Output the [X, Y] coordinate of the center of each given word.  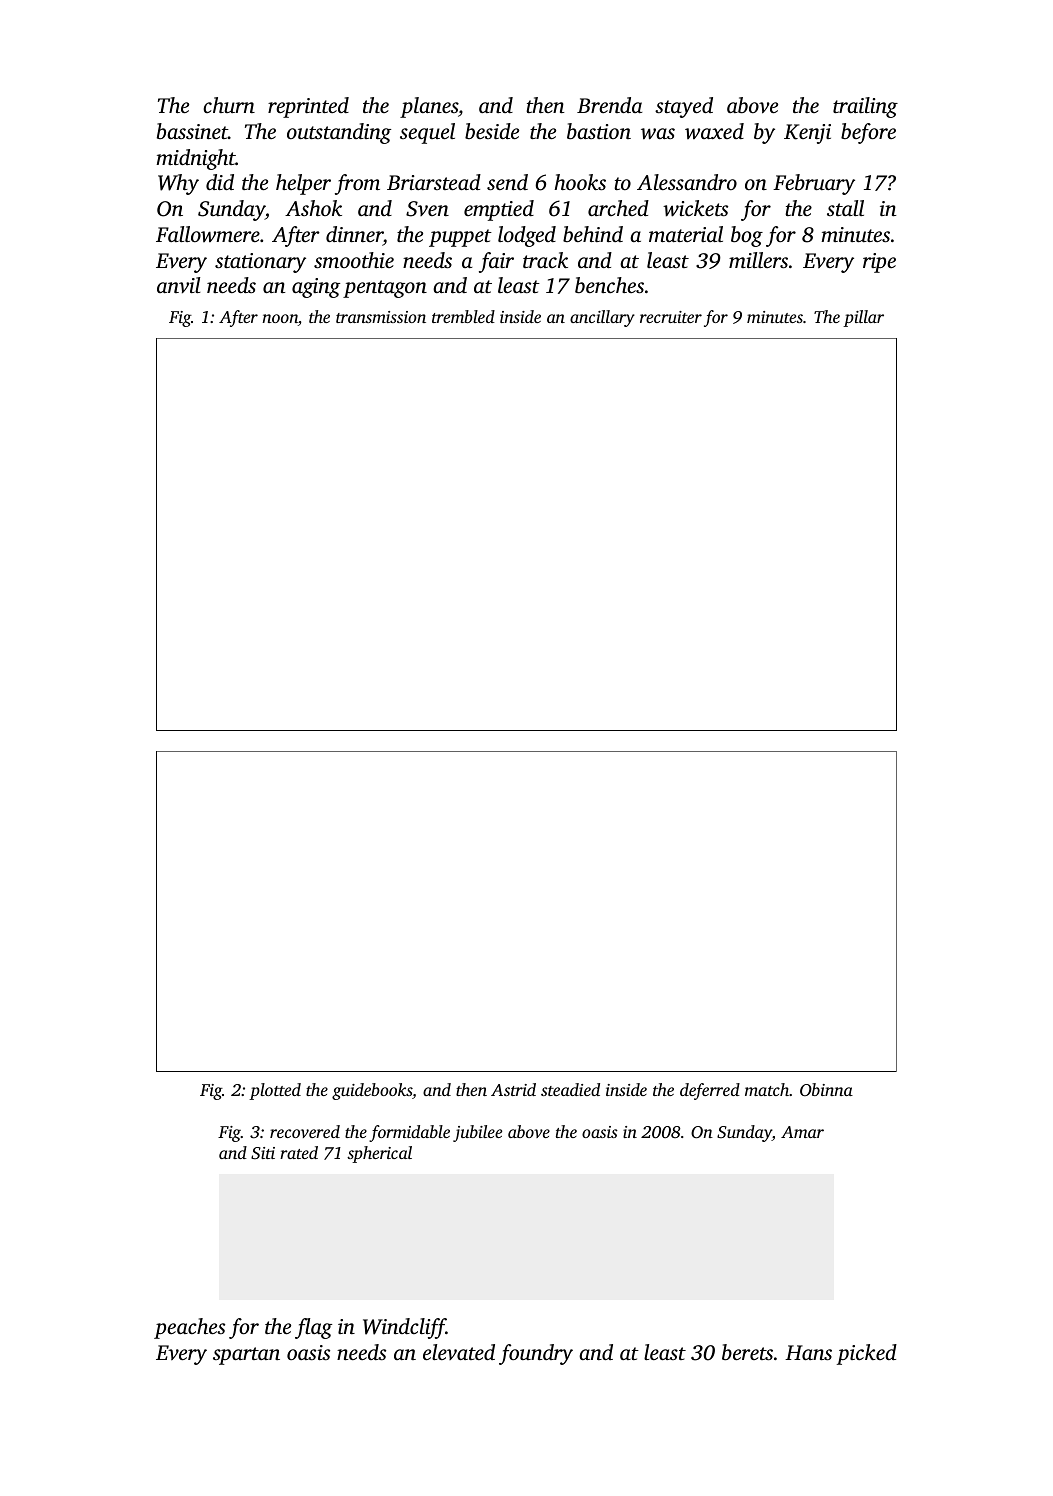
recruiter [671, 317]
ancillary [602, 318]
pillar [863, 318]
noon [280, 320]
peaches [189, 1328]
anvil [178, 285]
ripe [879, 263]
